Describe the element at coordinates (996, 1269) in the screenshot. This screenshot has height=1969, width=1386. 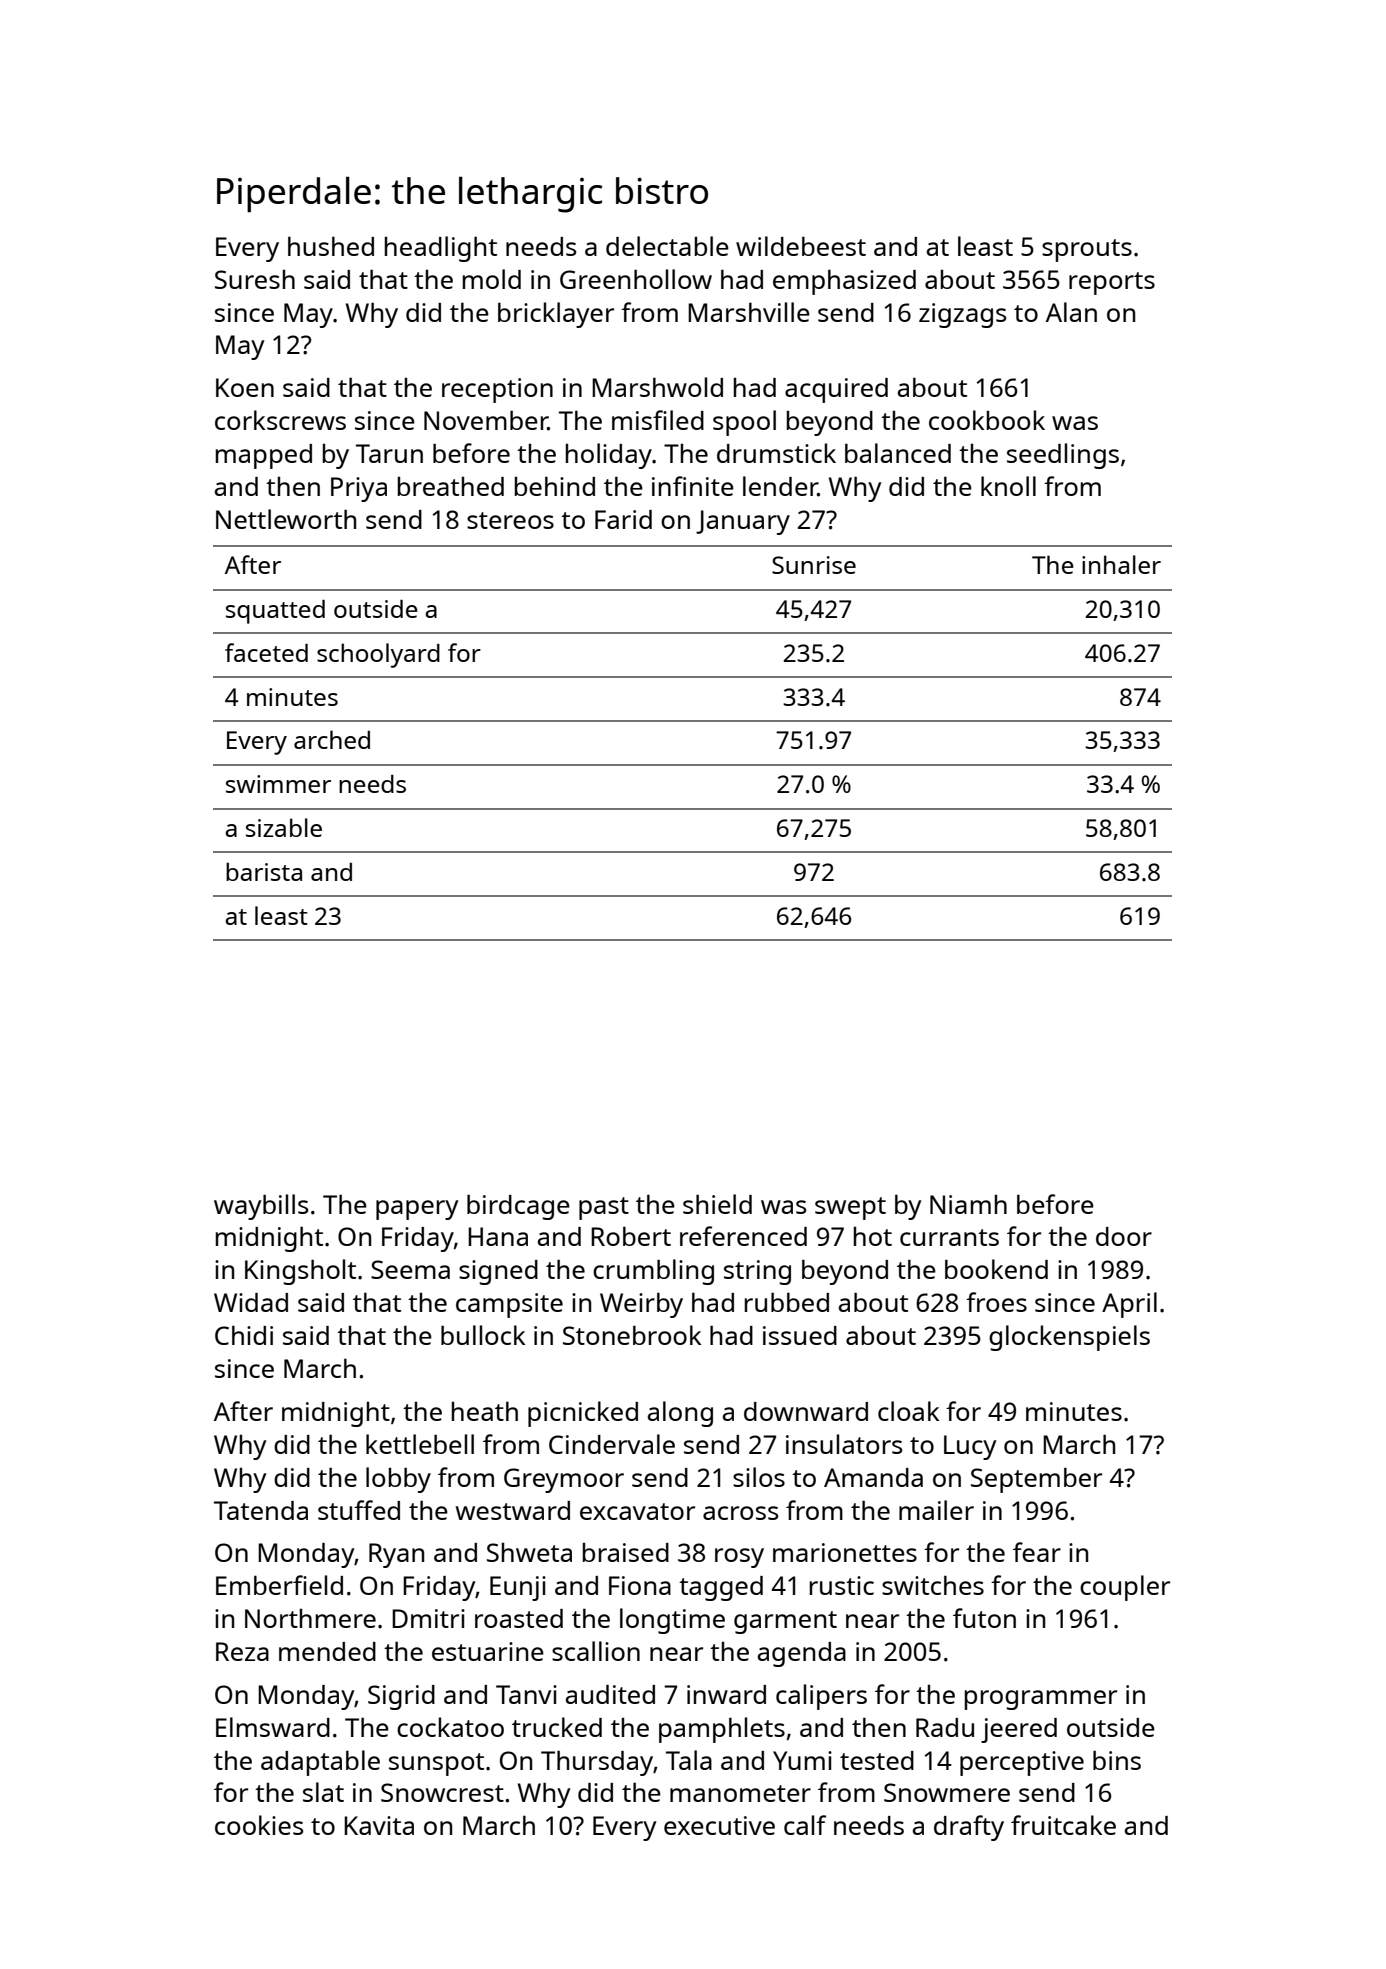
I see `bookend` at that location.
